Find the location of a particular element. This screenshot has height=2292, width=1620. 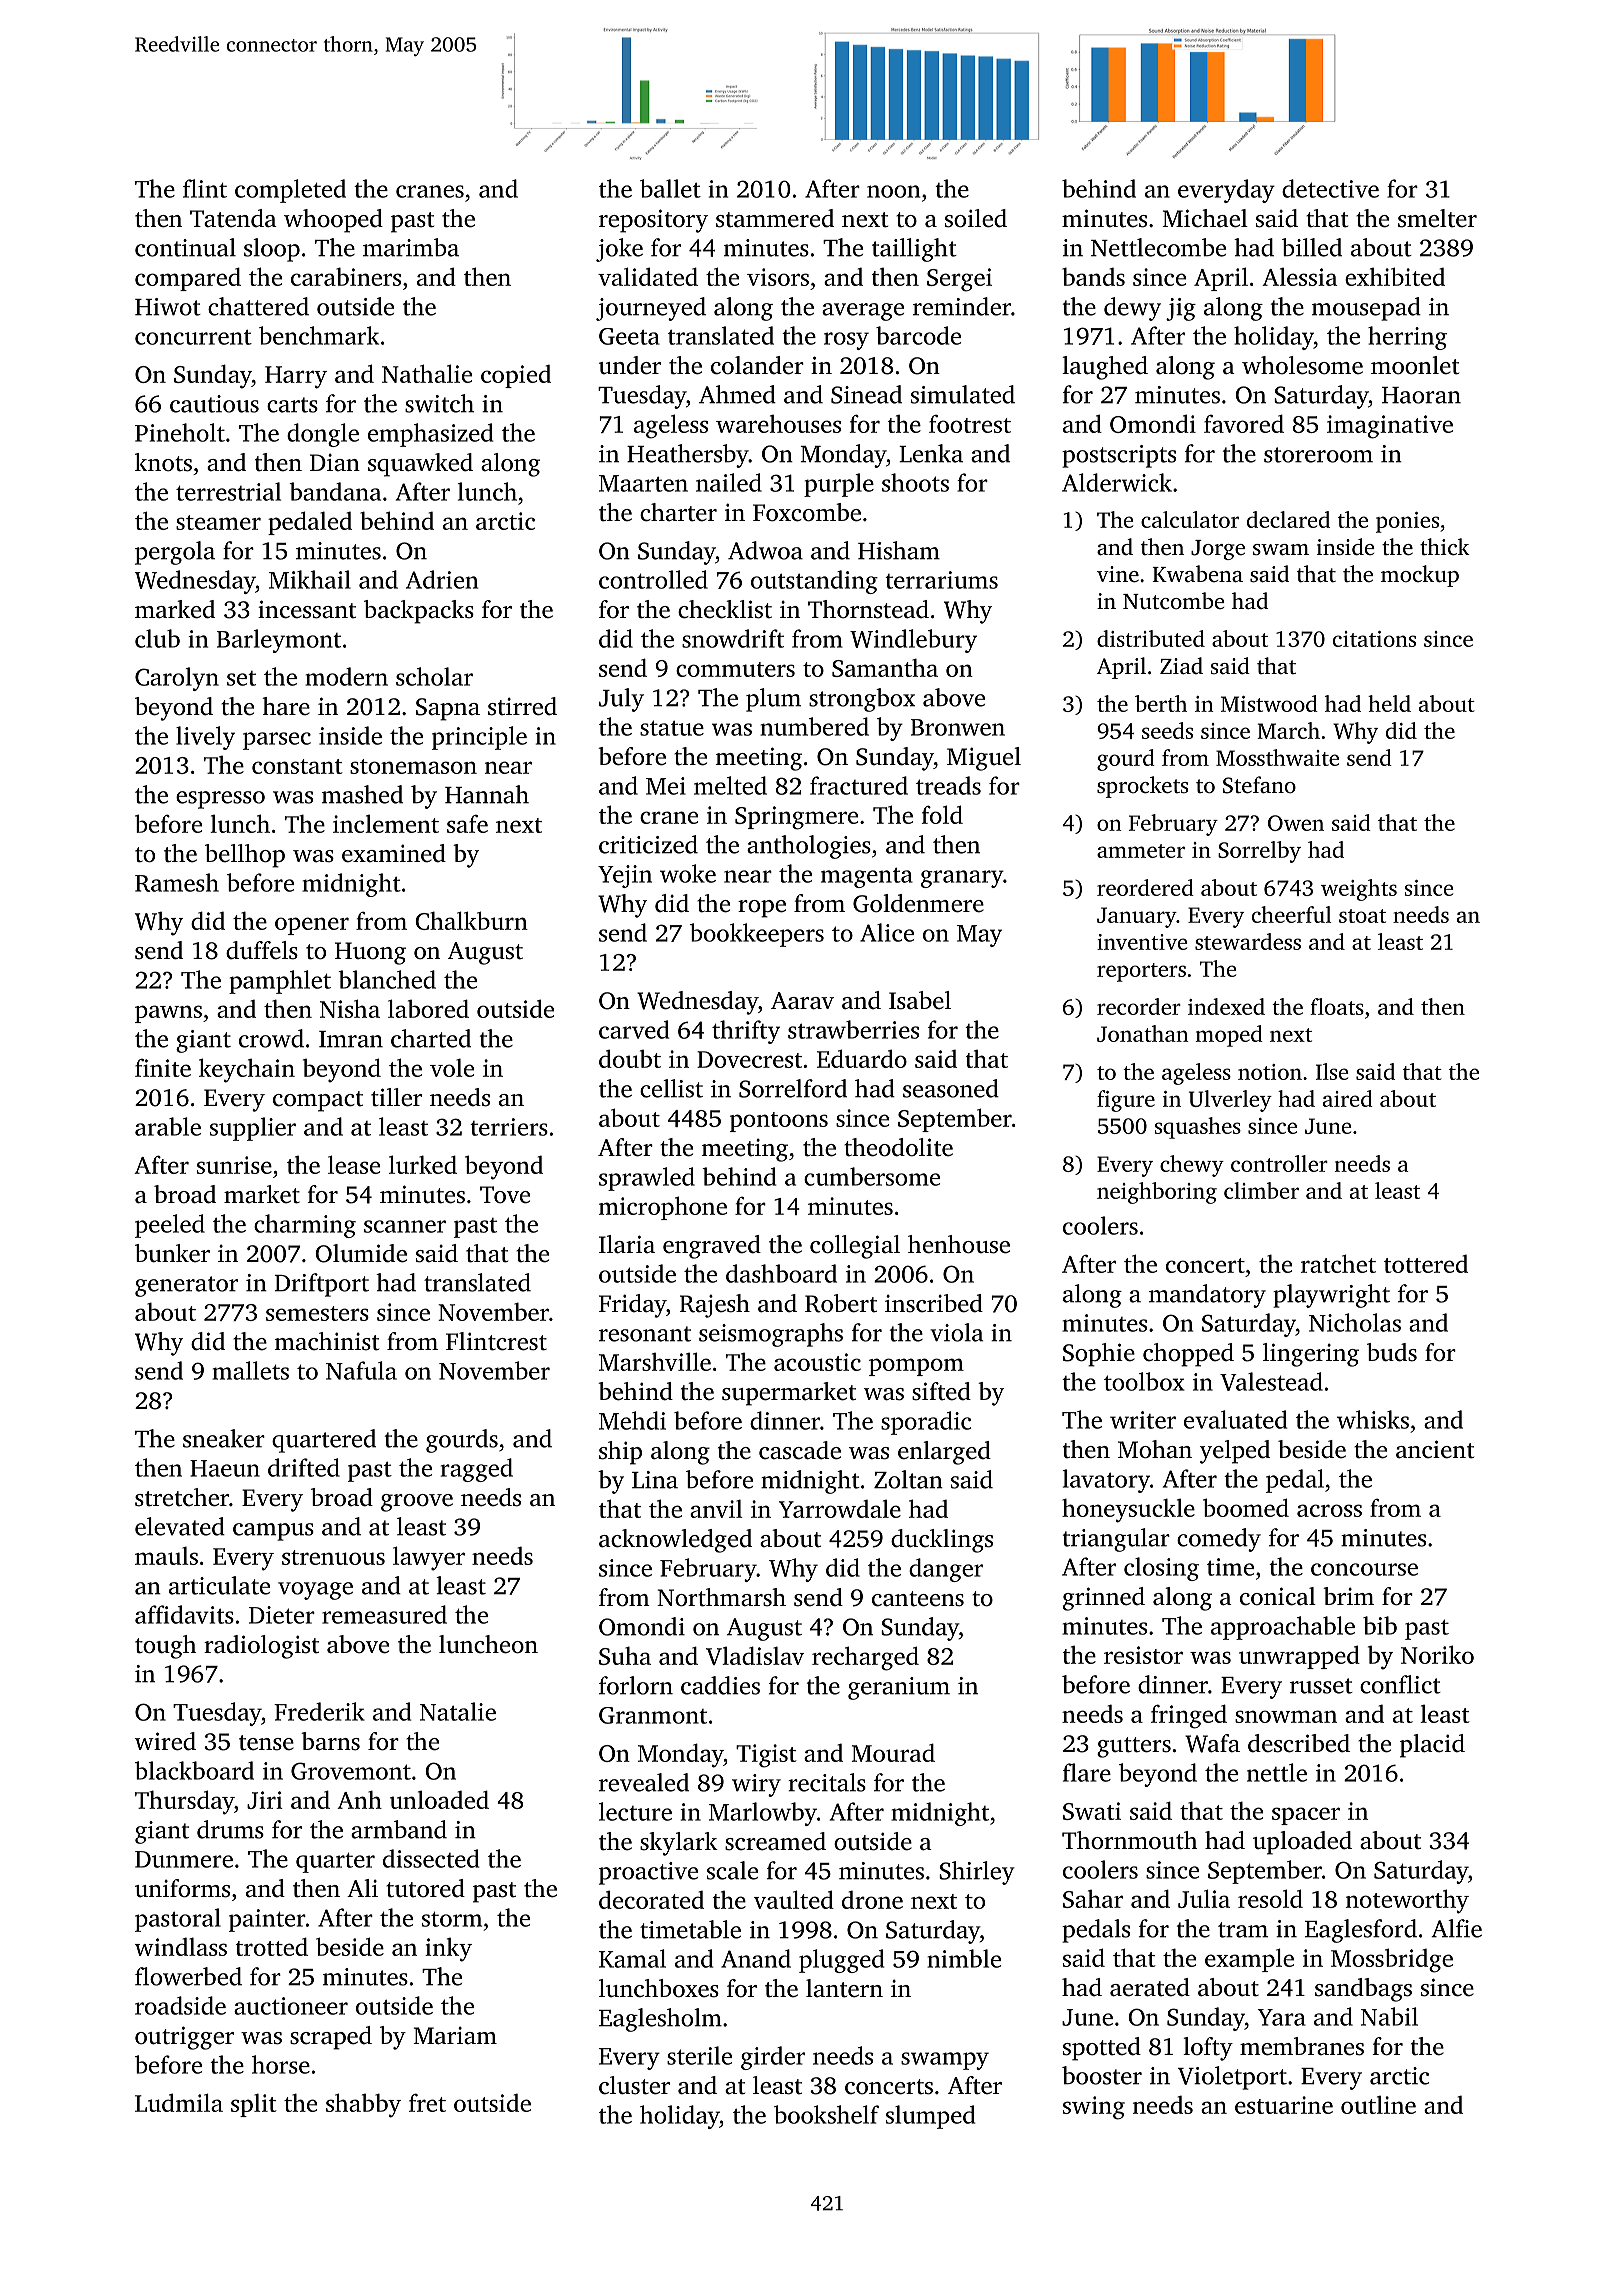

ragged is located at coordinates (477, 1470).
